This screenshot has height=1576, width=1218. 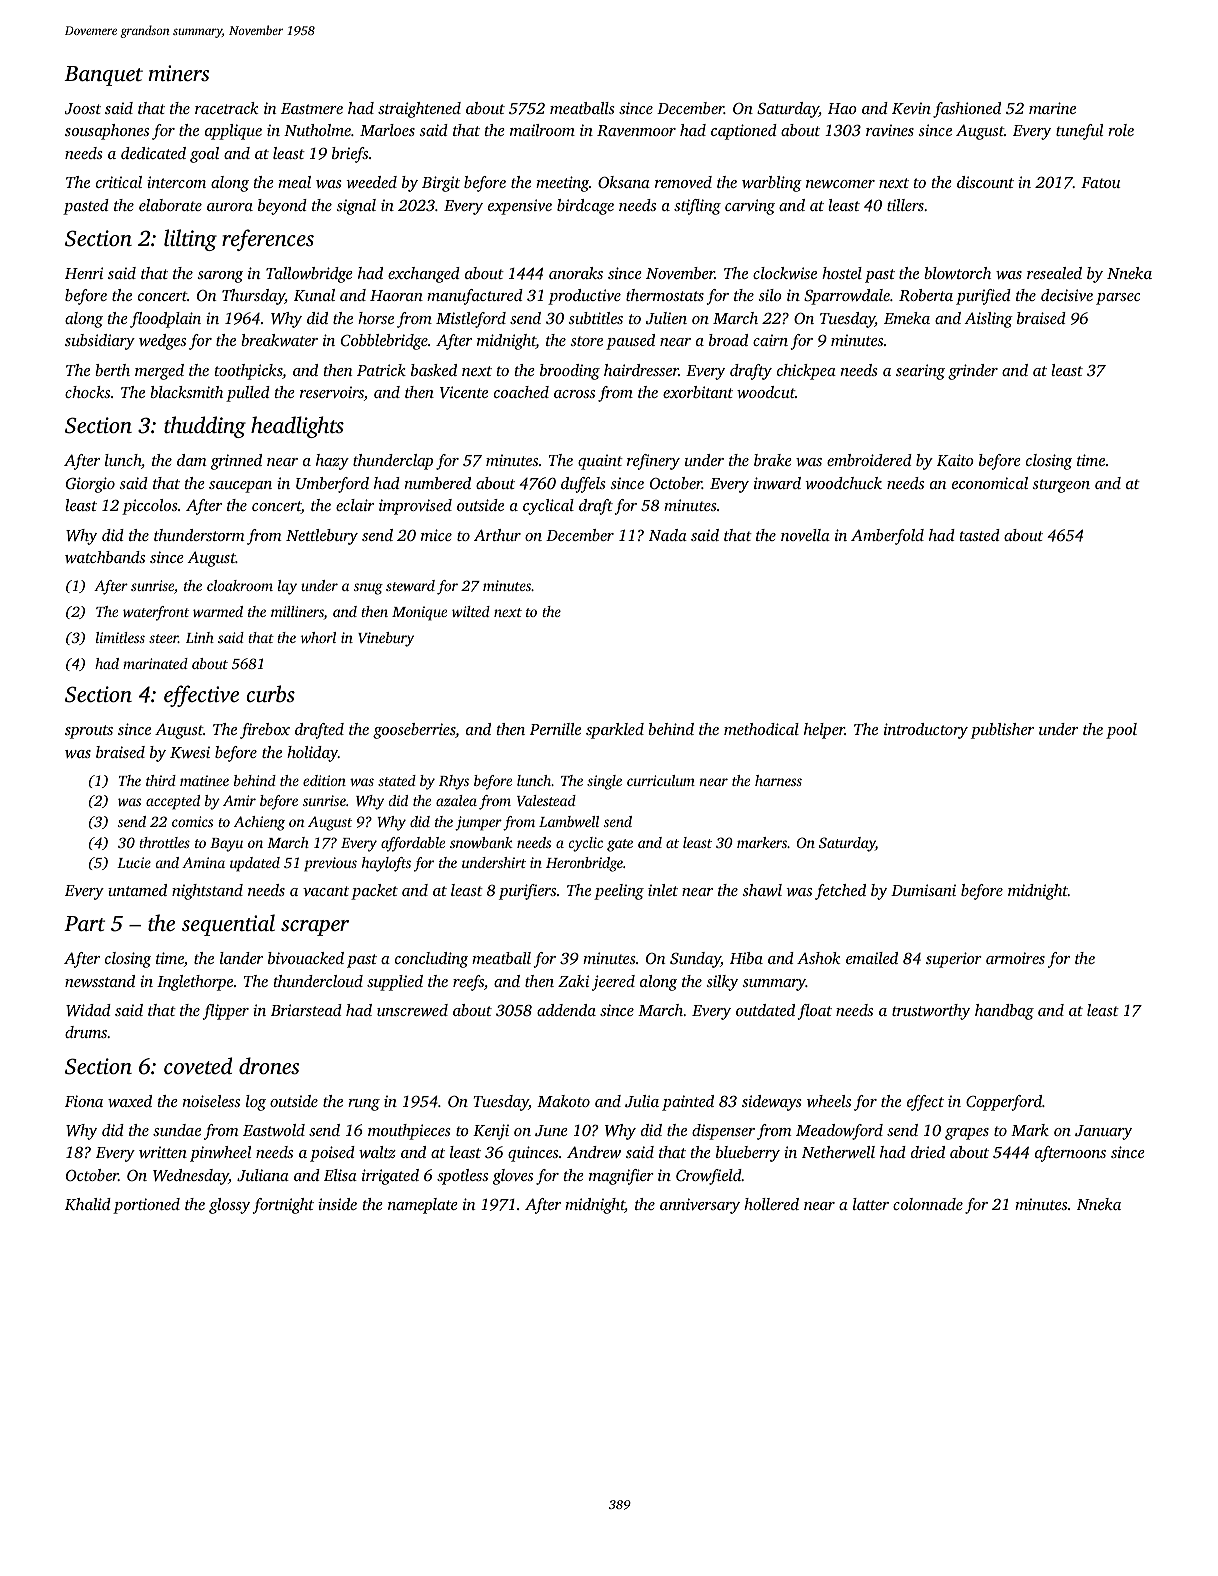 What do you see at coordinates (386, 864) in the screenshot?
I see `haylofts` at bounding box center [386, 864].
